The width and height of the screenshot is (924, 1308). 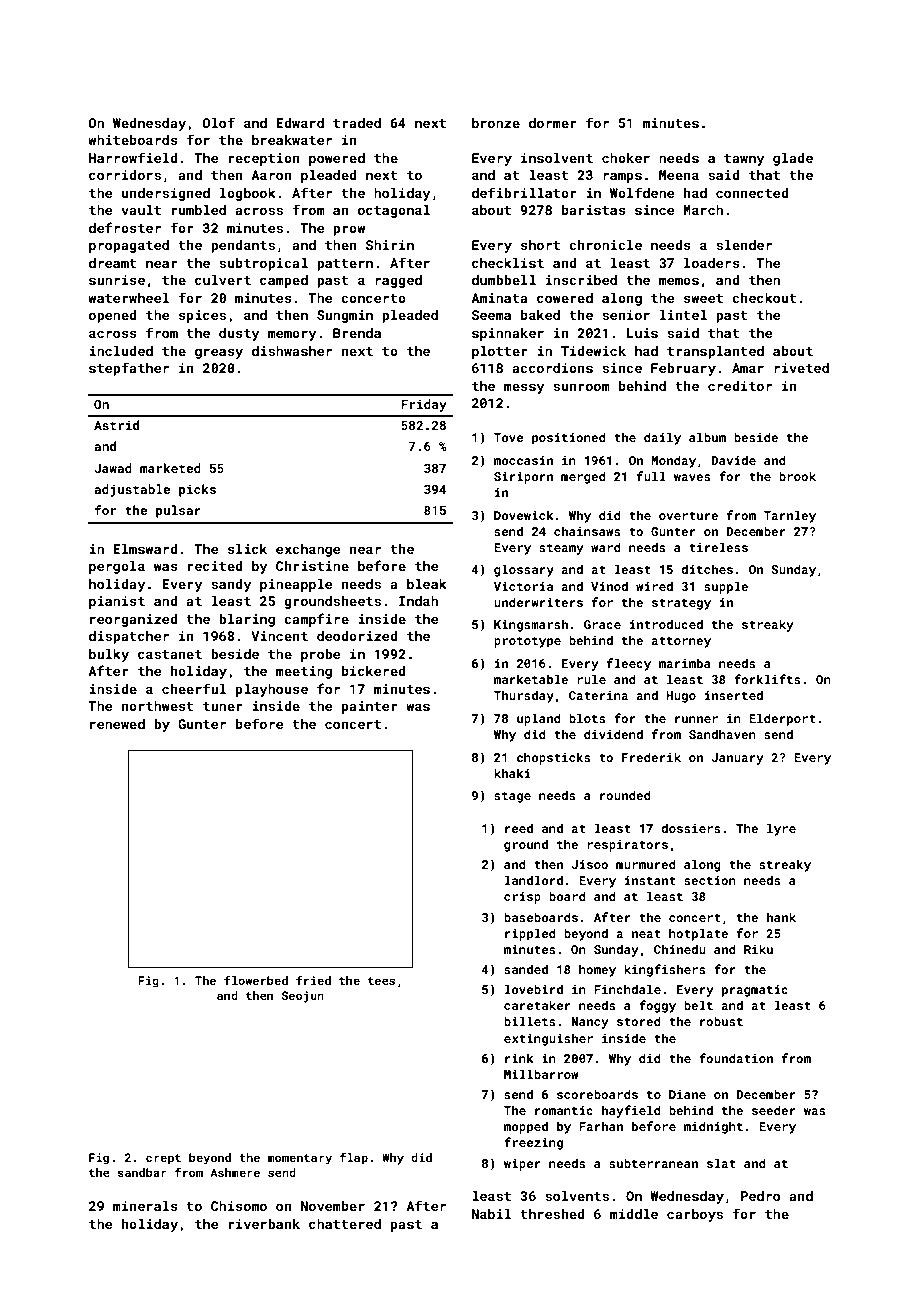 What do you see at coordinates (133, 157) in the screenshot?
I see `Harrowfield` at bounding box center [133, 157].
